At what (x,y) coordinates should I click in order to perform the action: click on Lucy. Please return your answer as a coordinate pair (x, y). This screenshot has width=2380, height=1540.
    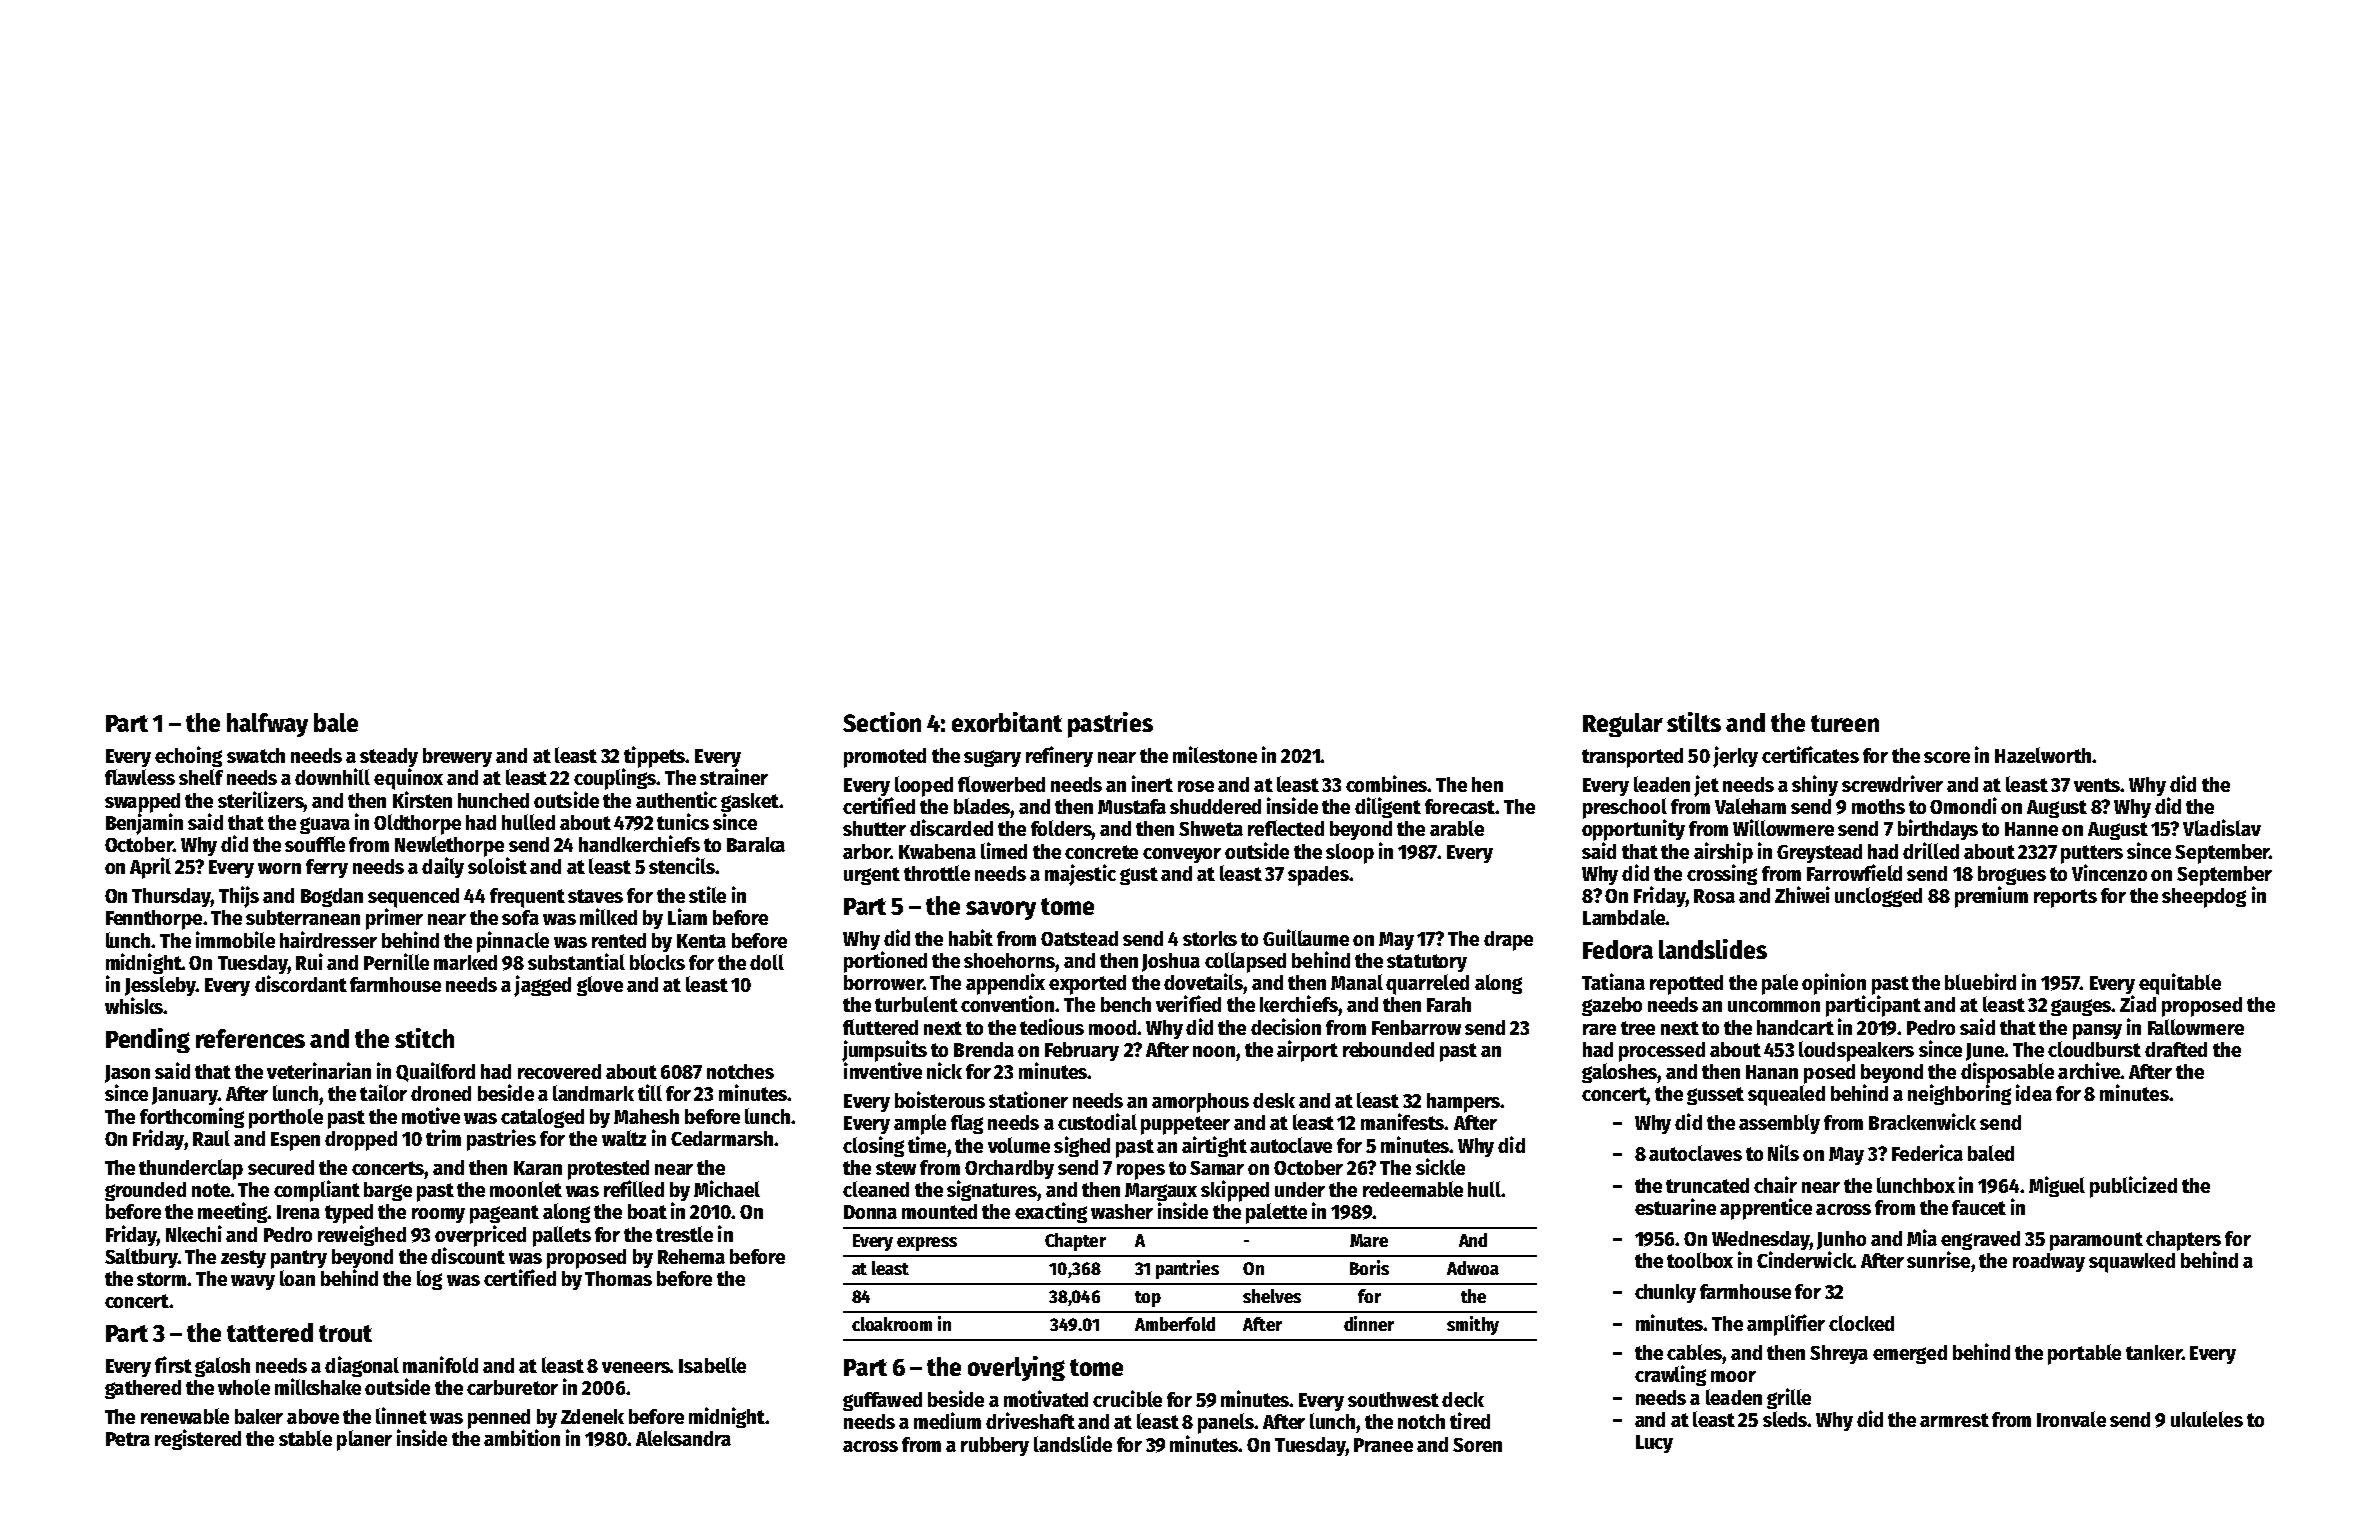
    Looking at the image, I should click on (1654, 1444).
